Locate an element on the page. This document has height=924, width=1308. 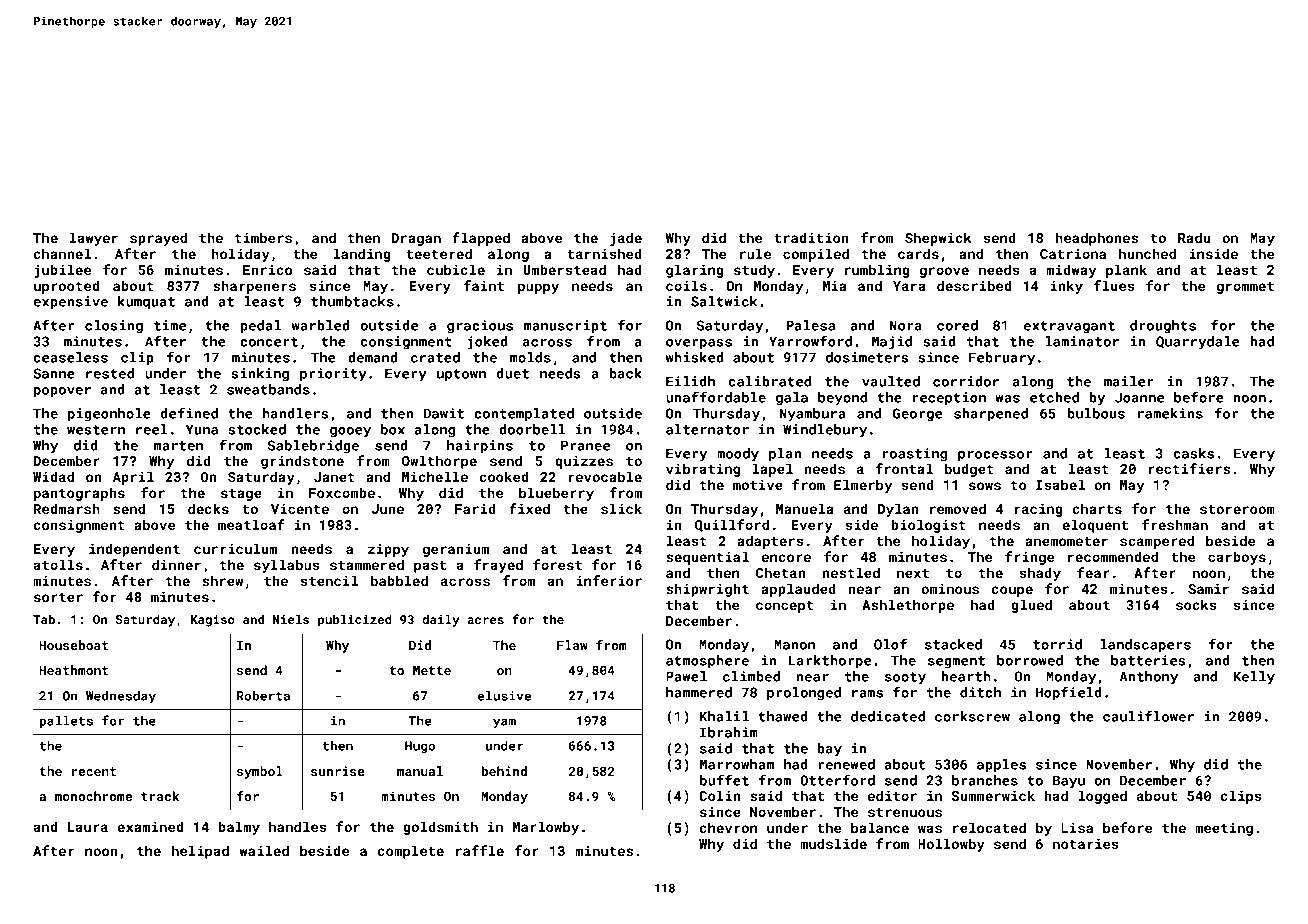
fixed is located at coordinates (529, 508).
